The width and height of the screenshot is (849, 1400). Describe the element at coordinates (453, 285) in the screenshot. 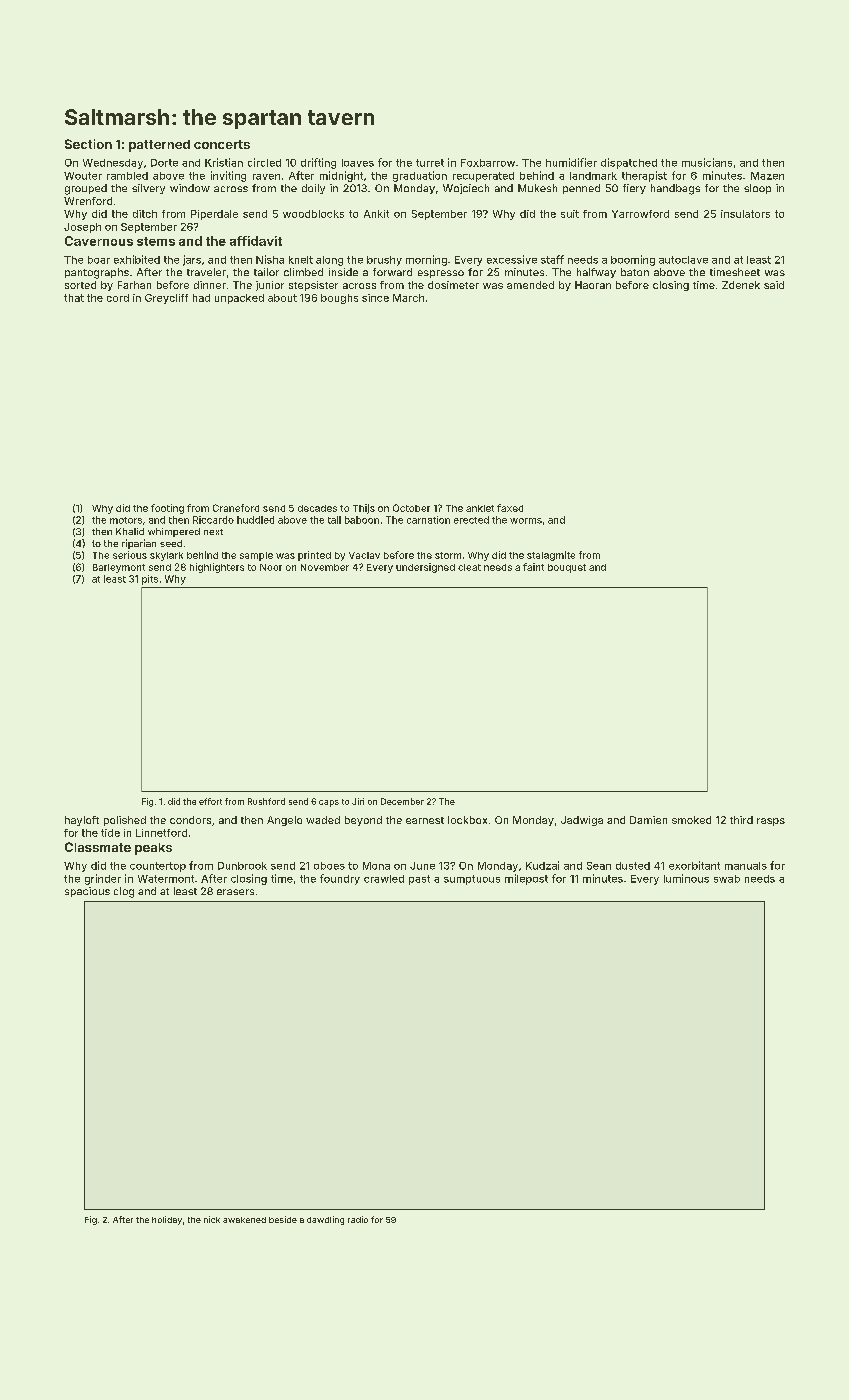

I see `dosimeter` at that location.
